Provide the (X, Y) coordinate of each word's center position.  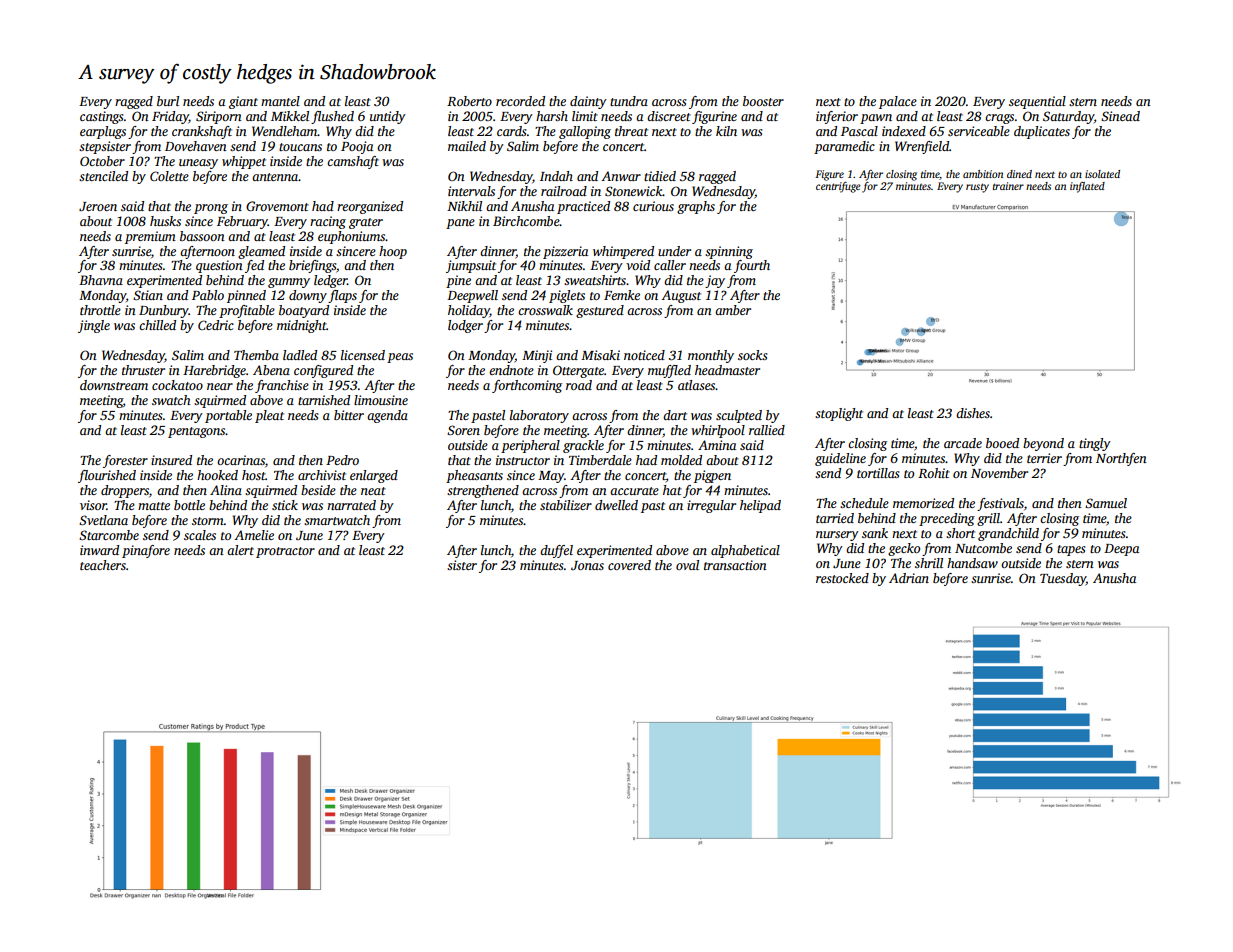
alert (240, 550)
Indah (556, 176)
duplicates (1042, 132)
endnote (511, 370)
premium (150, 237)
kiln (726, 131)
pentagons (196, 432)
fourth (752, 266)
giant (243, 102)
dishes (973, 413)
